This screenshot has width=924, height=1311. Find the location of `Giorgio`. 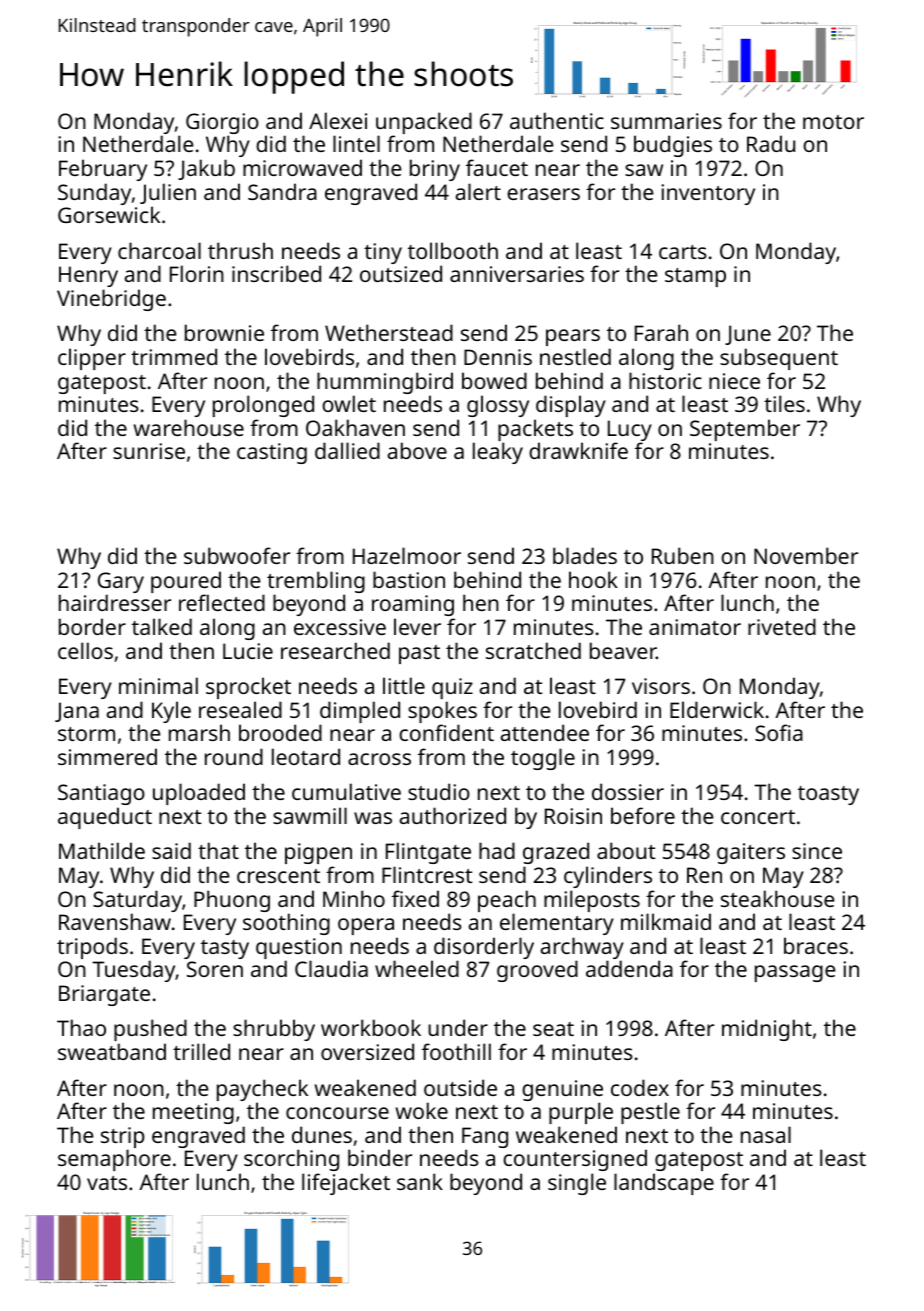

Giorgio is located at coordinates (222, 123).
